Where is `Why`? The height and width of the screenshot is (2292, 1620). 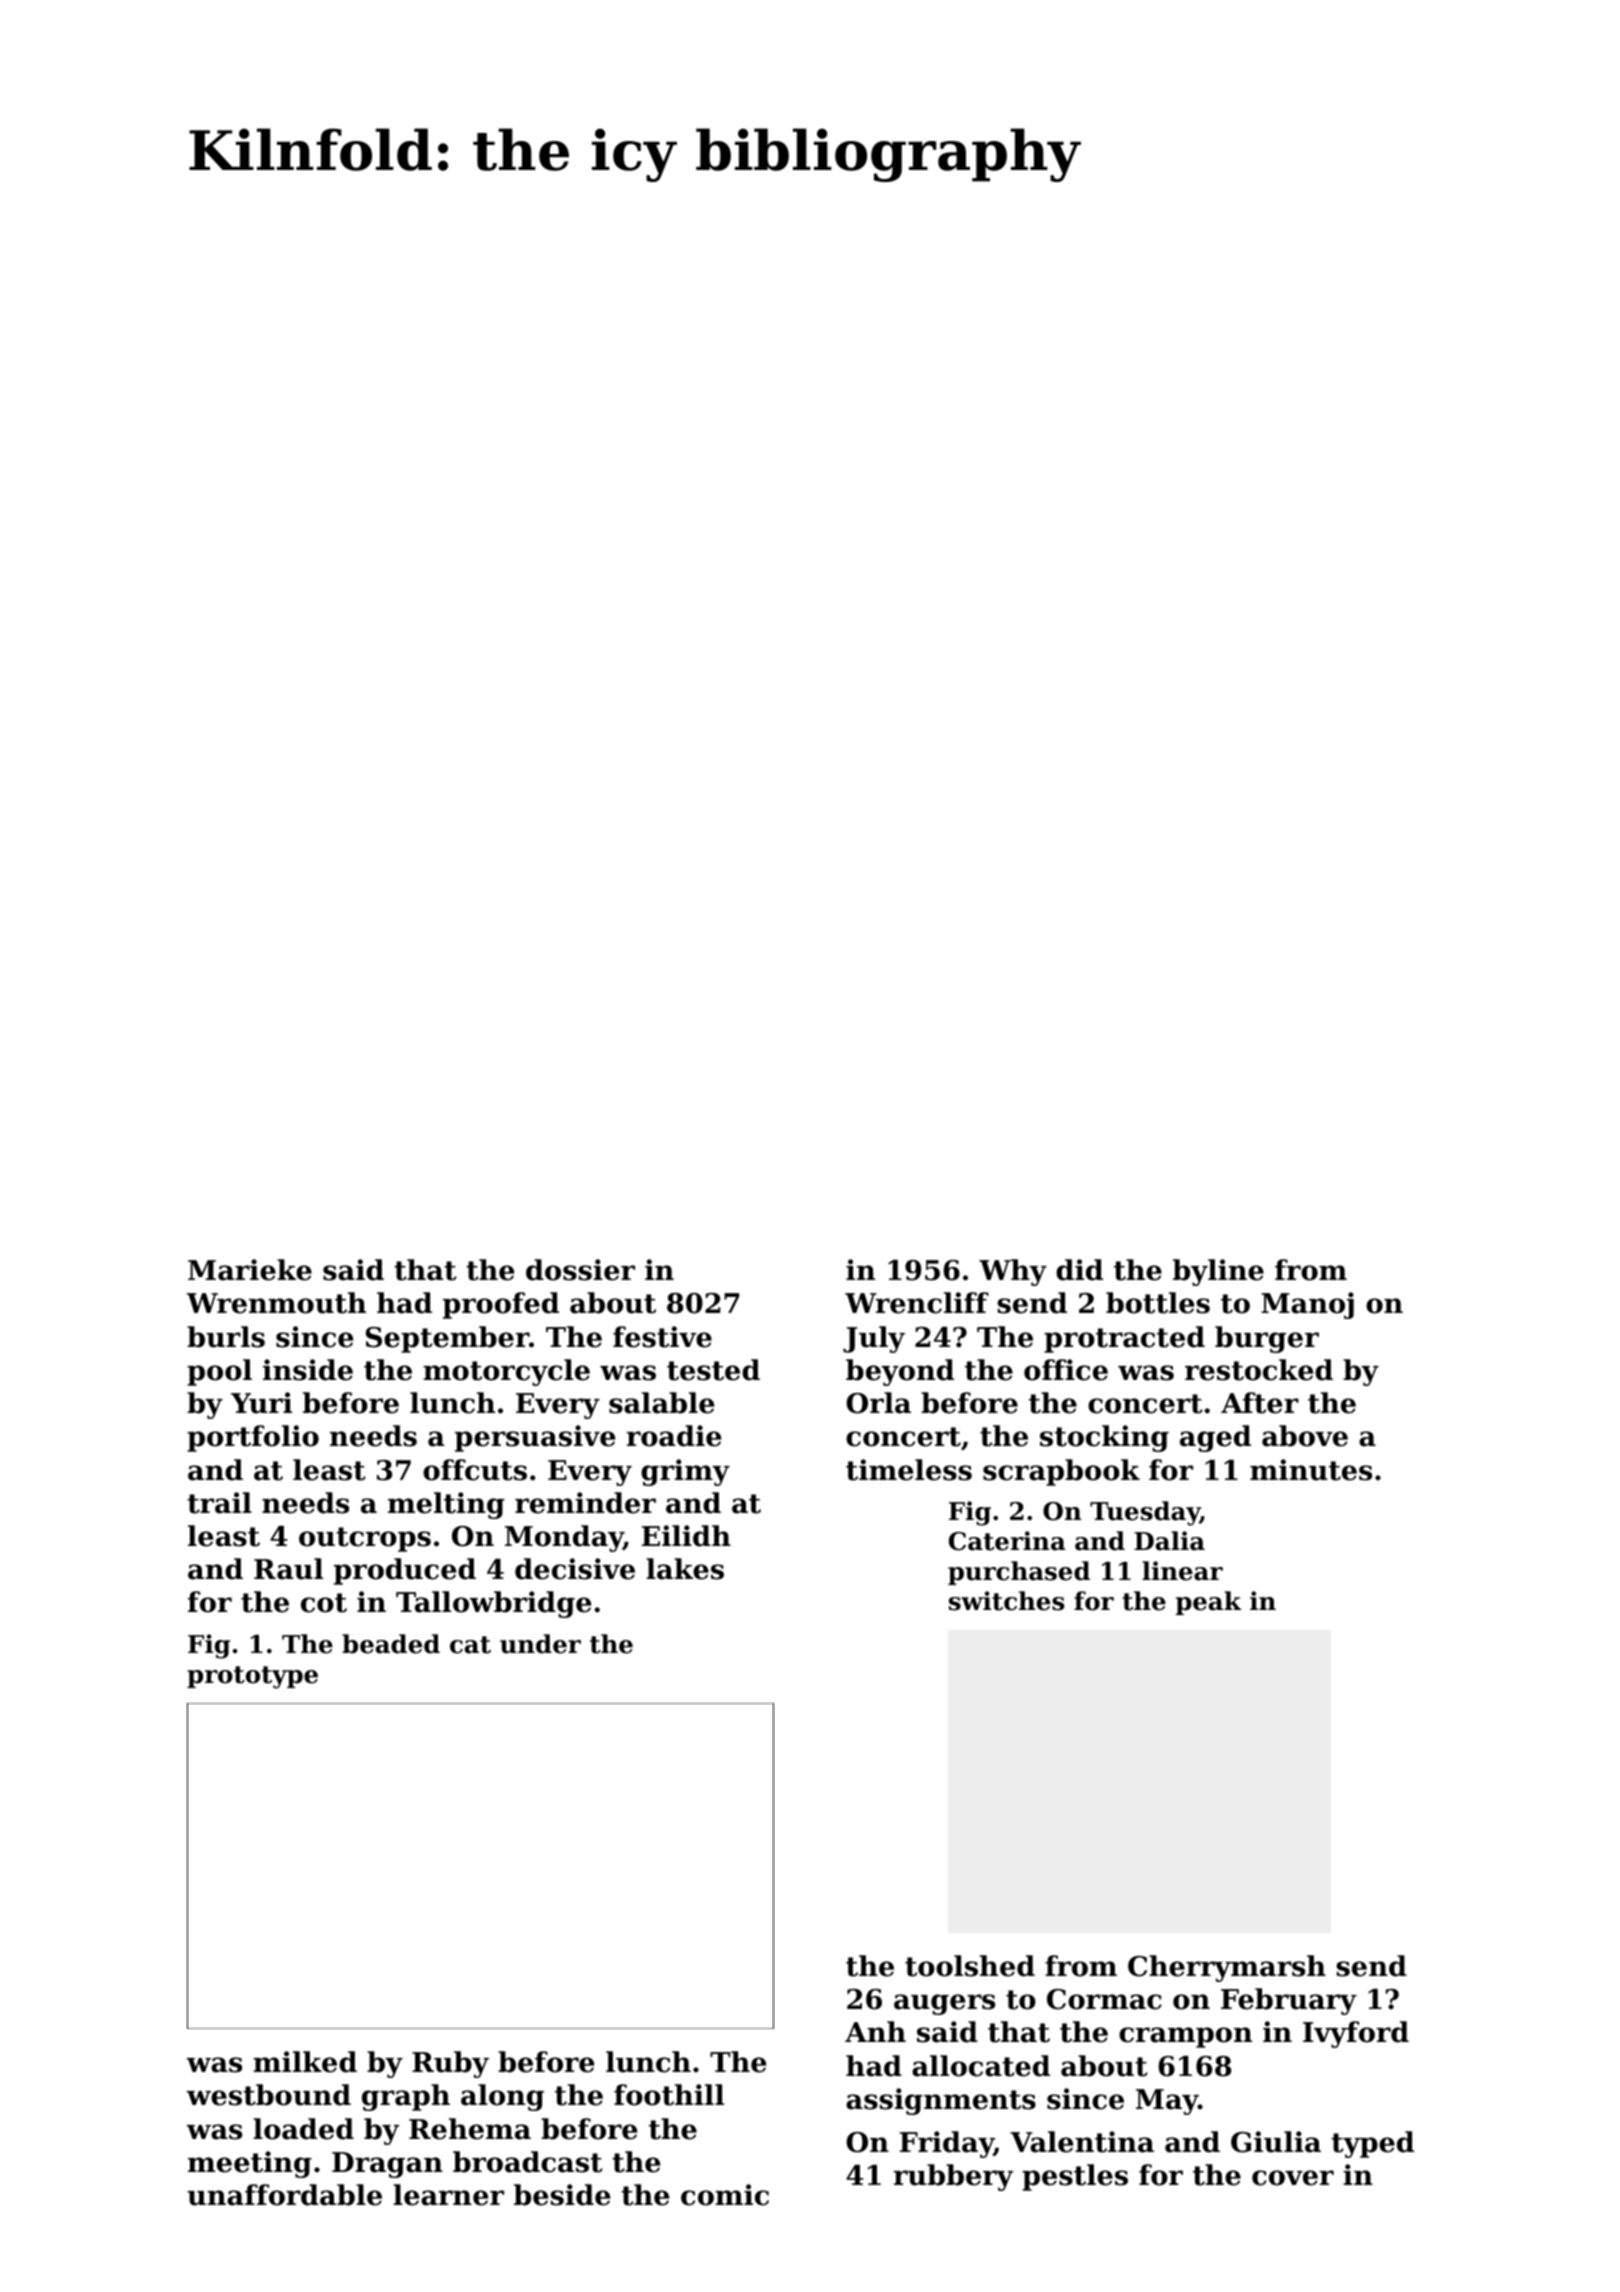
Why is located at coordinates (1013, 1272).
